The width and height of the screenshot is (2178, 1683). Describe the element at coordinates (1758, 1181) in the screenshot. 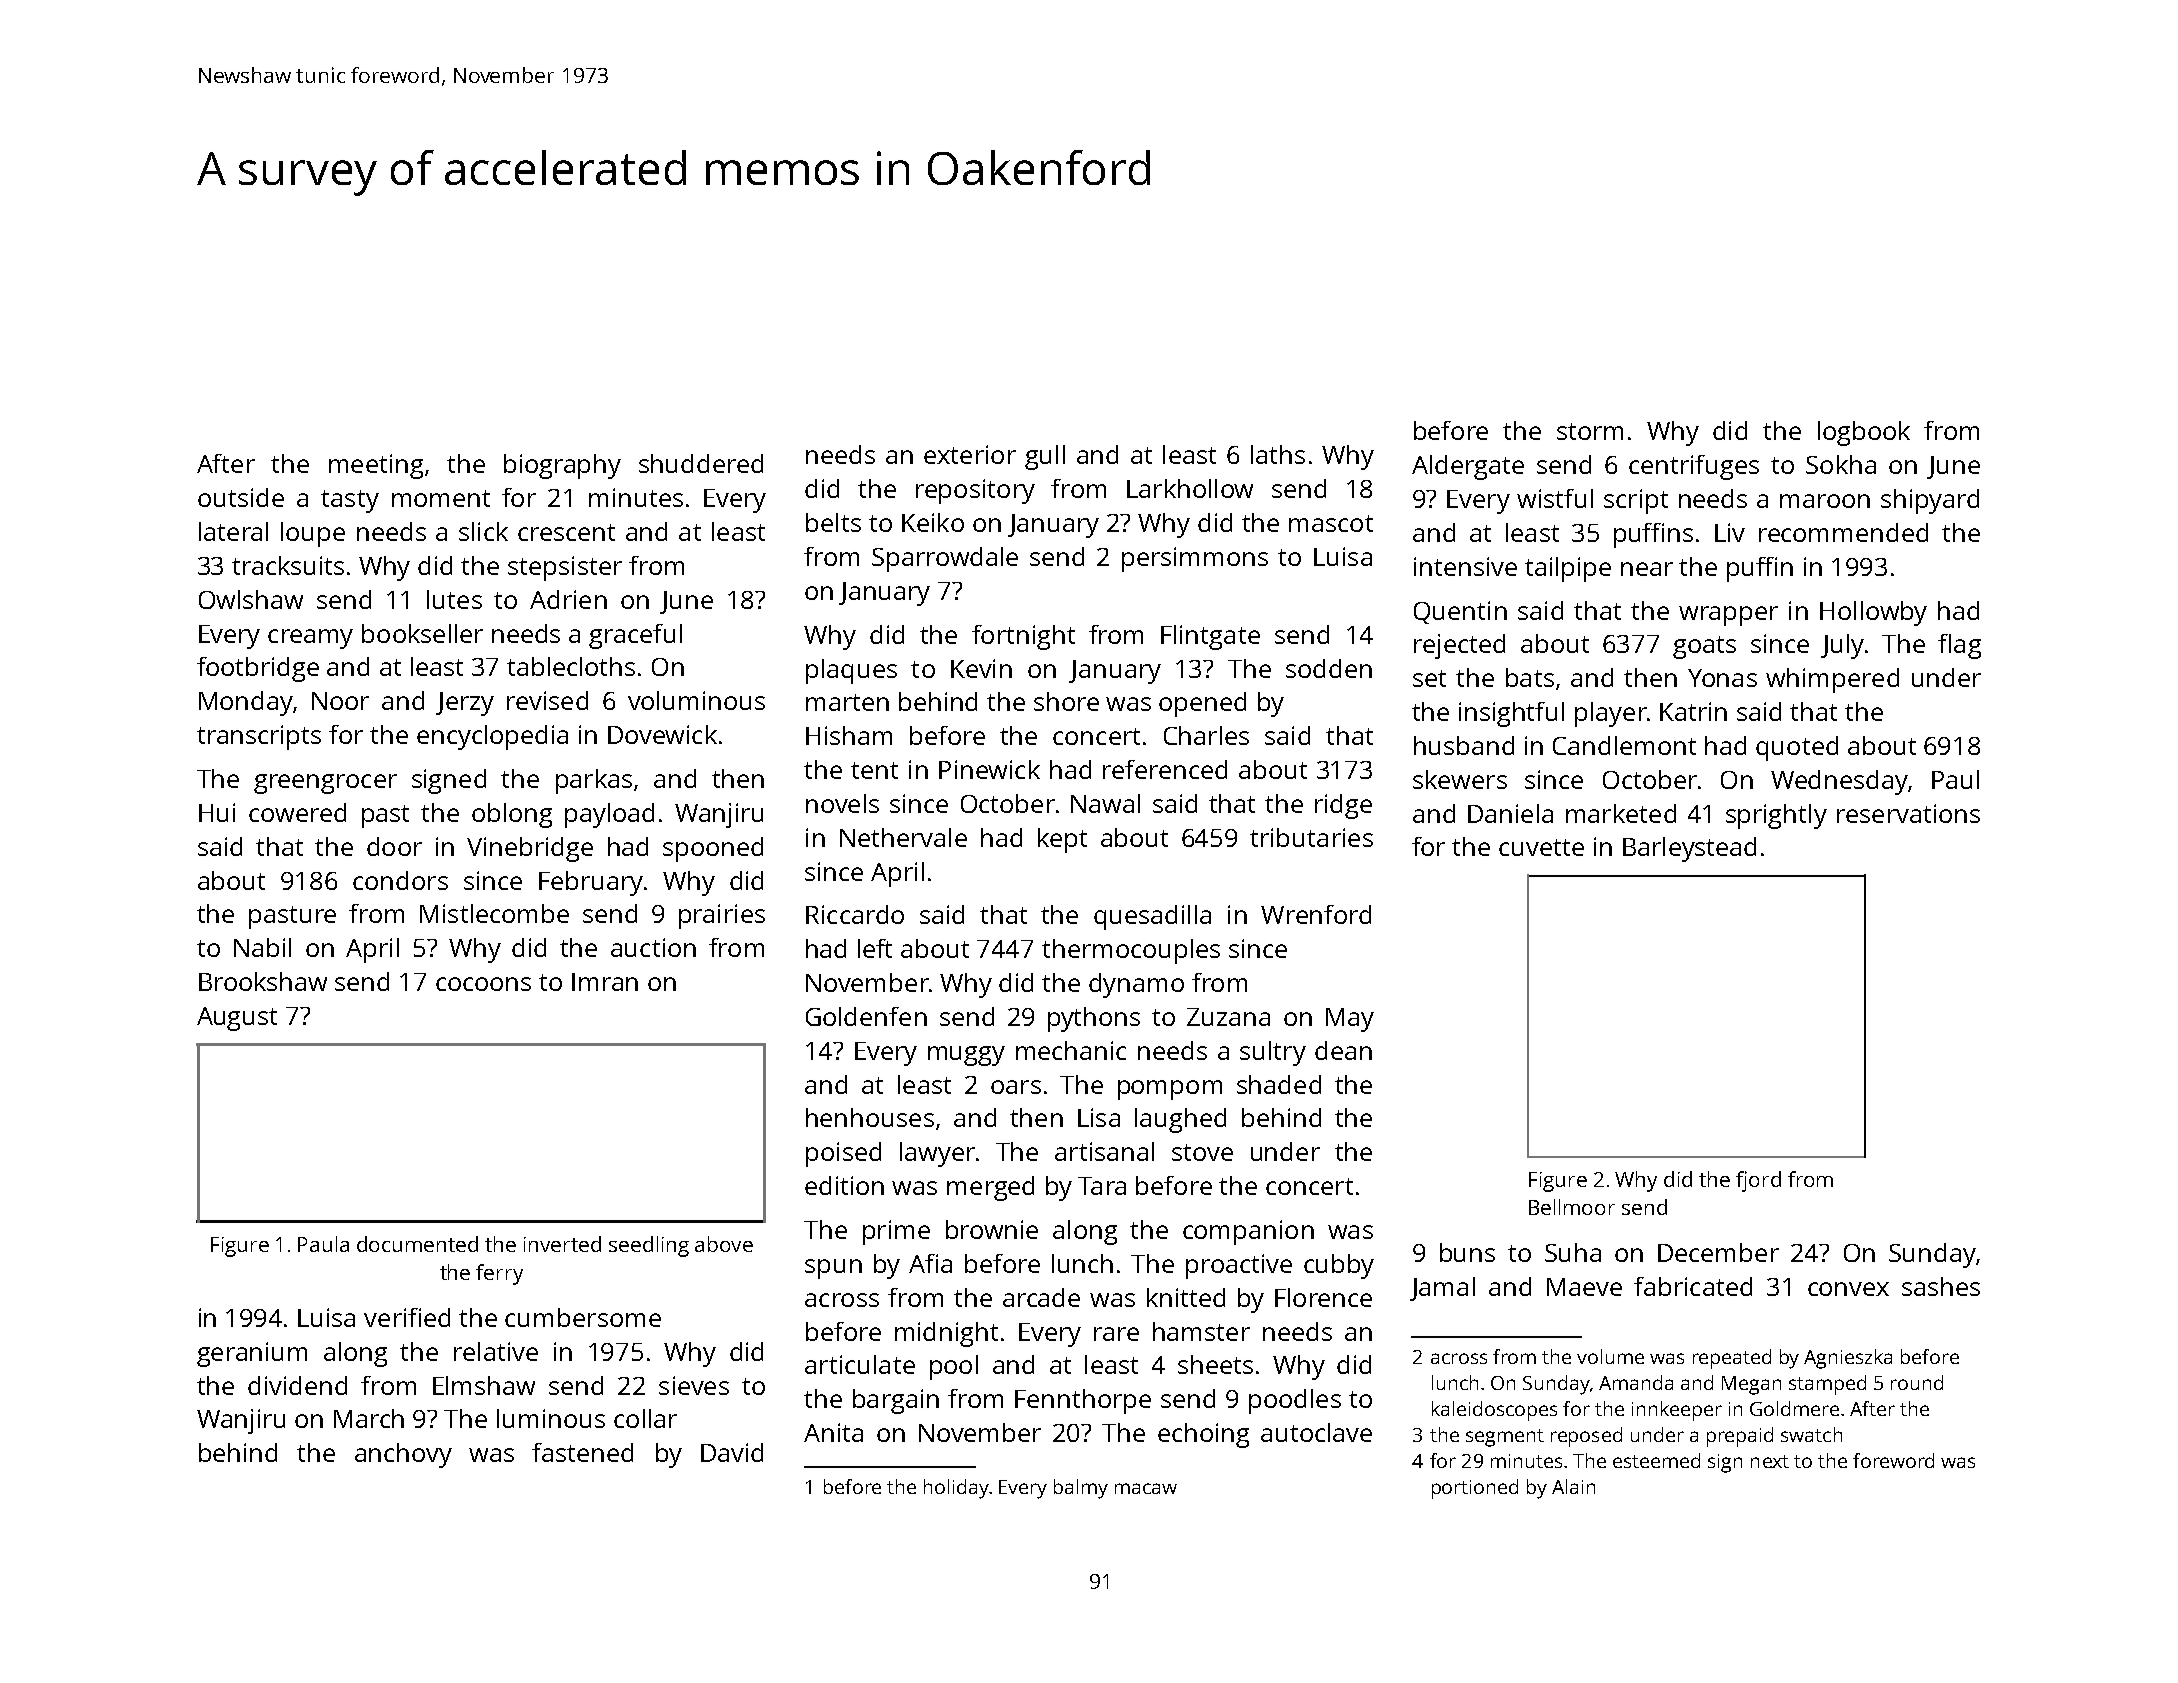

I see `fjord` at that location.
